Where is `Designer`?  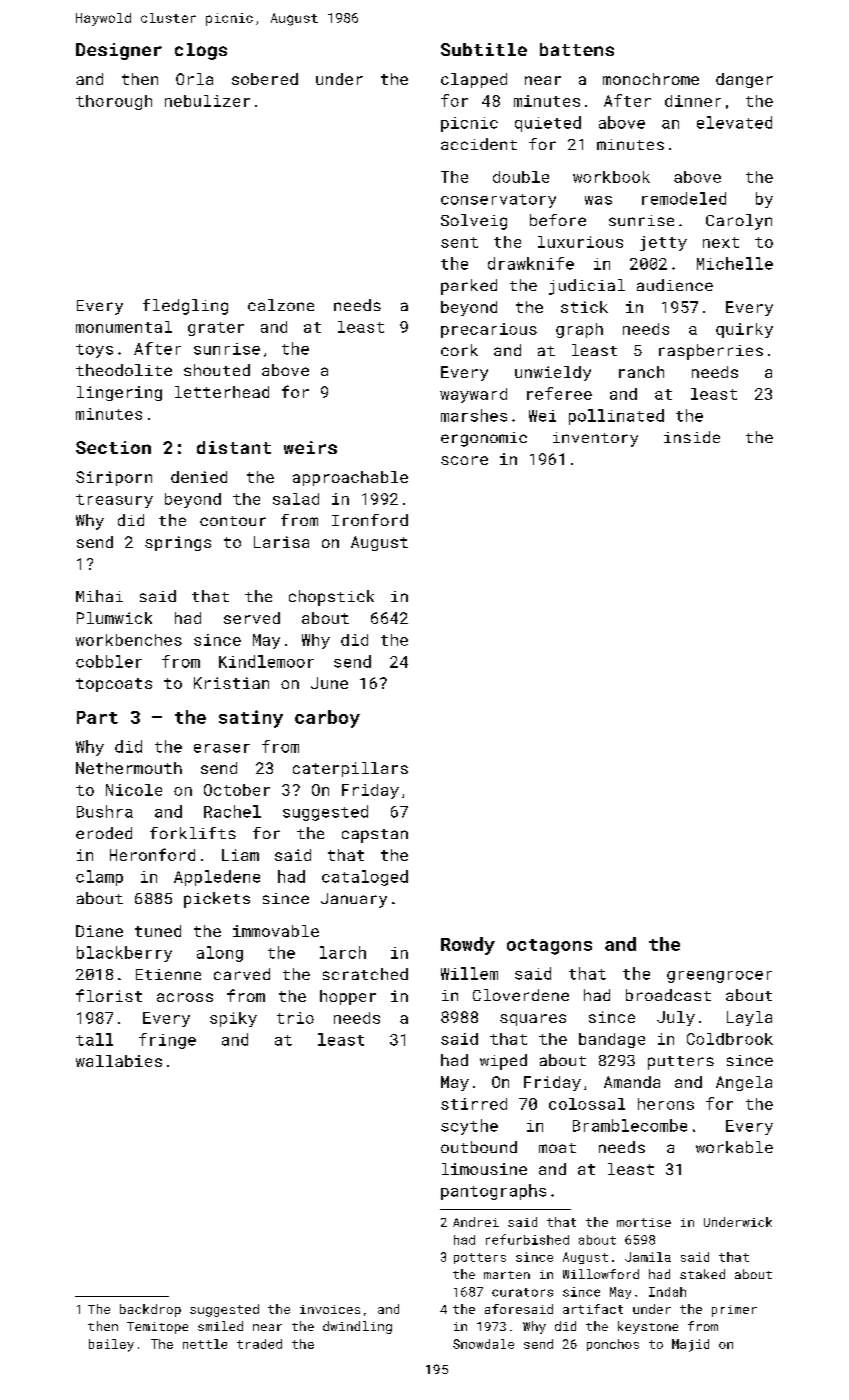 Designer is located at coordinates (119, 51).
